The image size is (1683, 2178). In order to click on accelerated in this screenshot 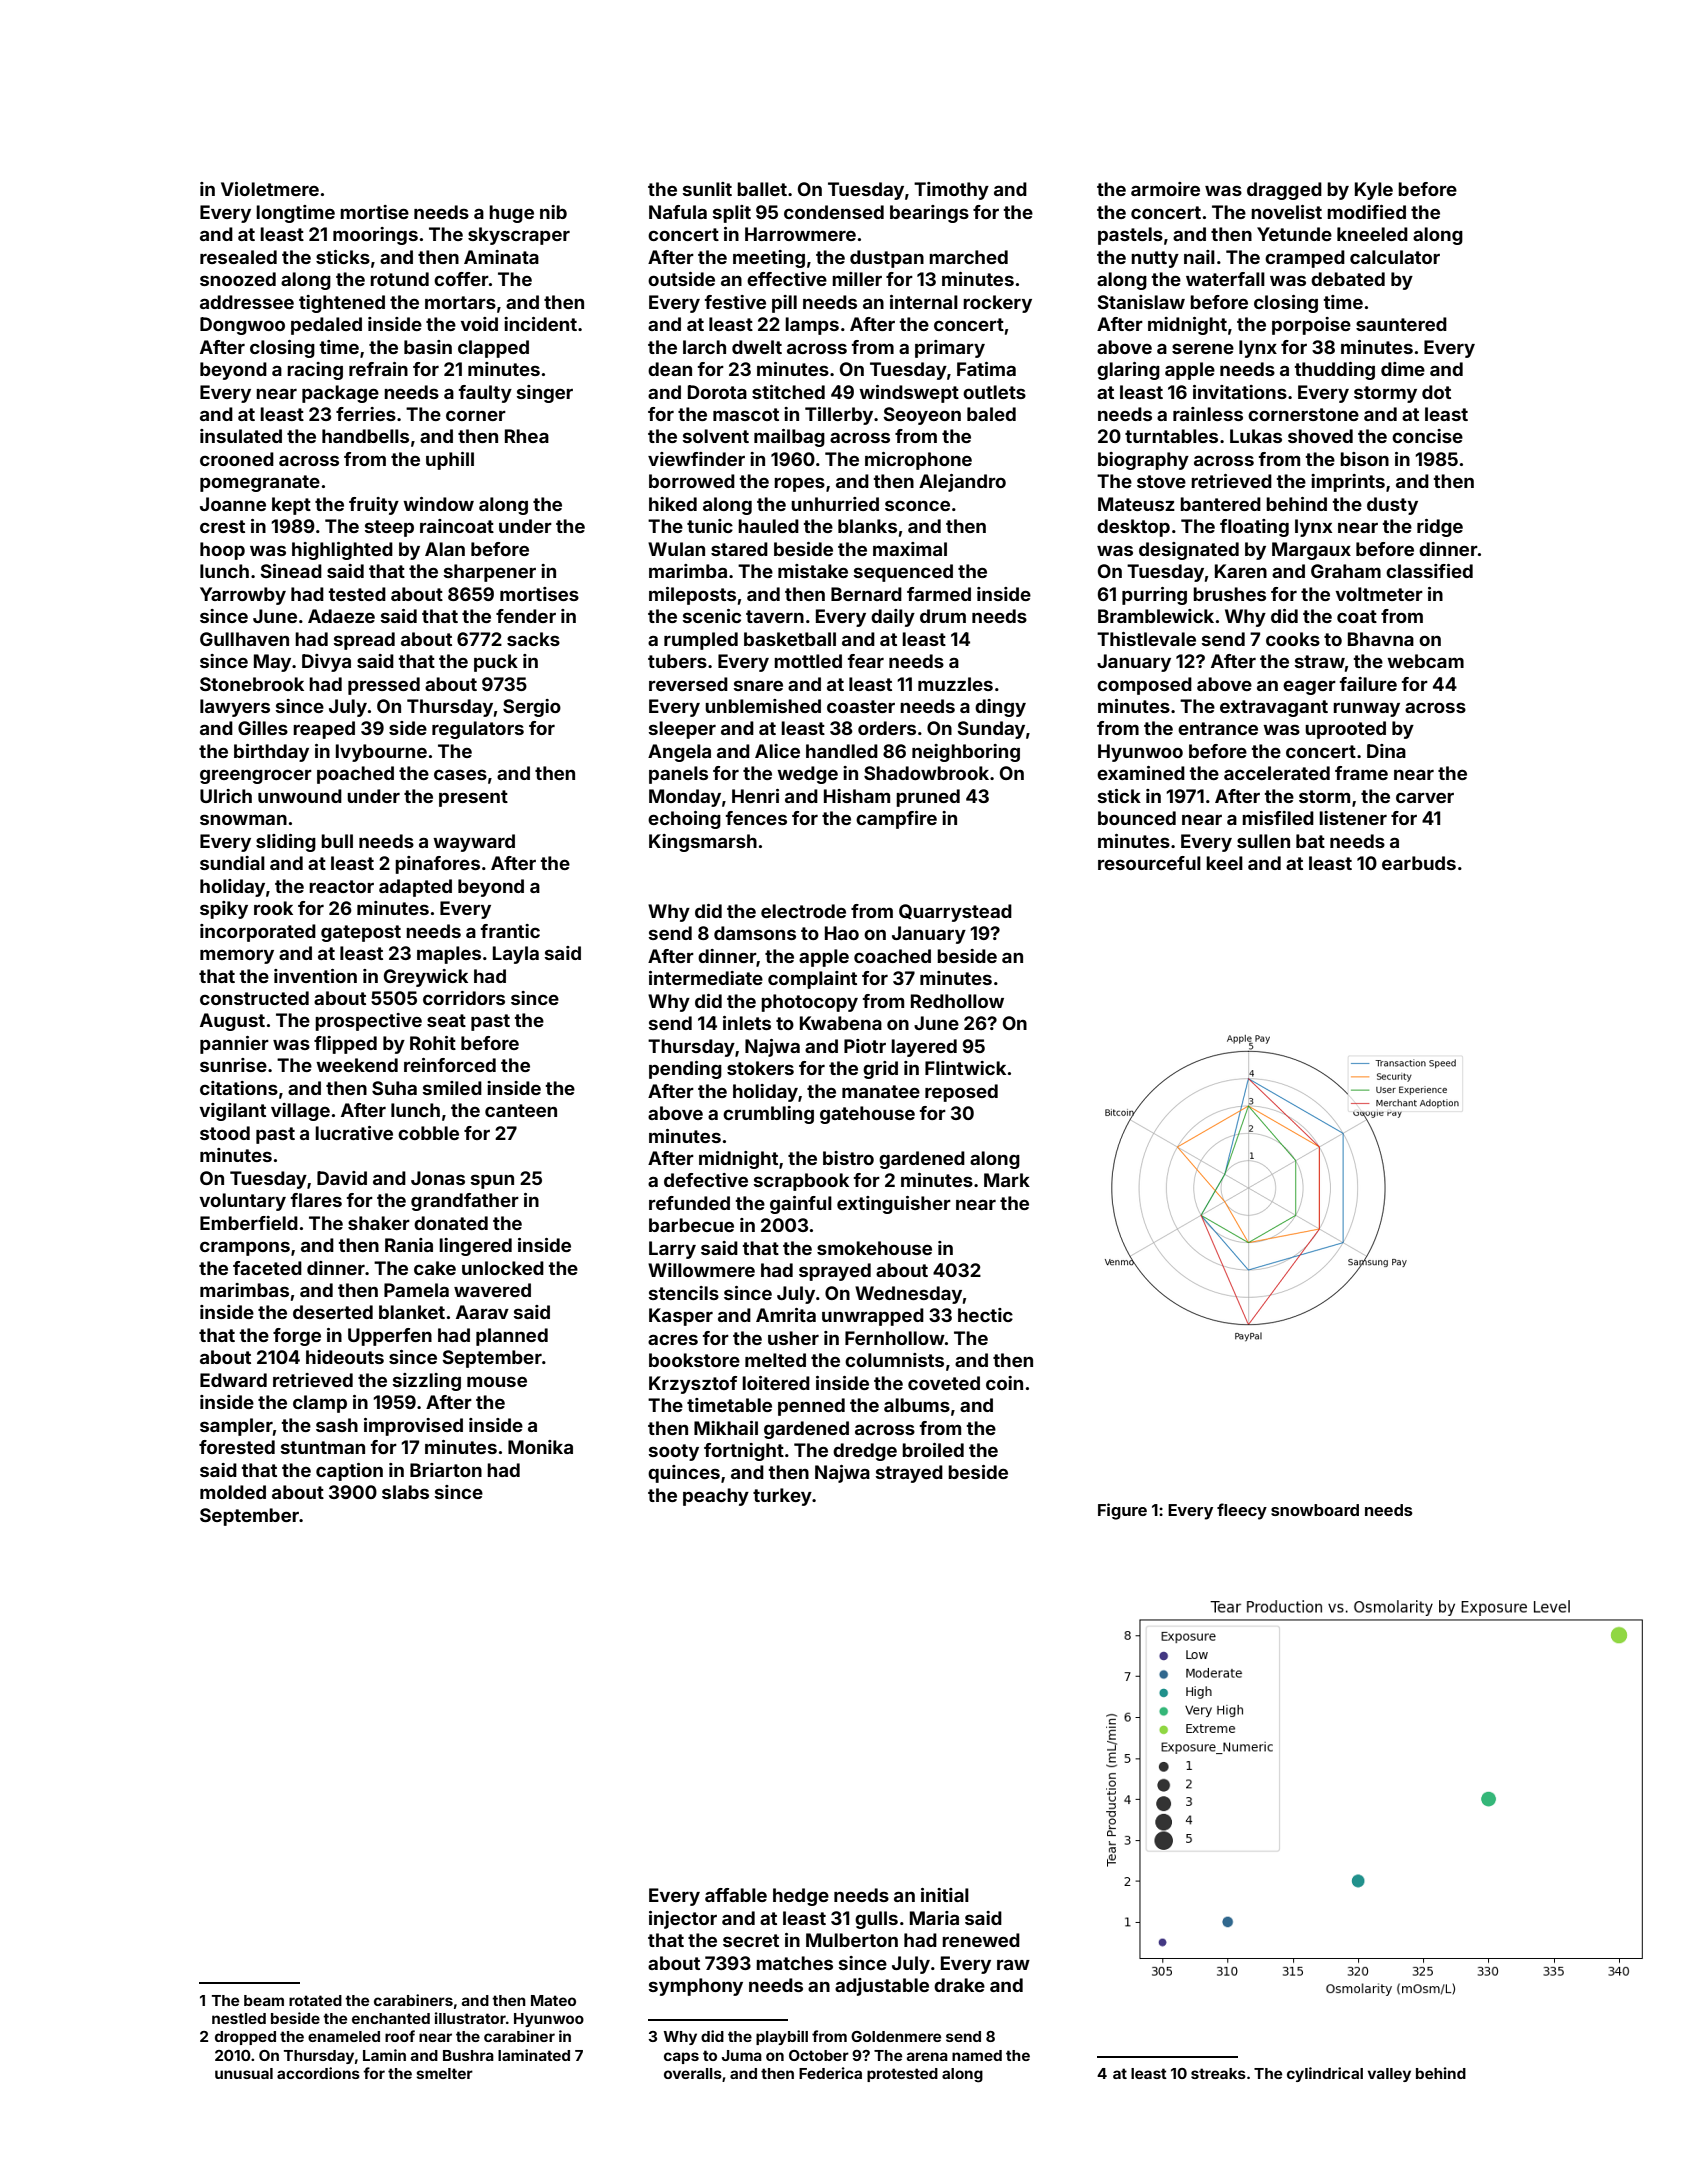, I will do `click(1277, 773)`.
